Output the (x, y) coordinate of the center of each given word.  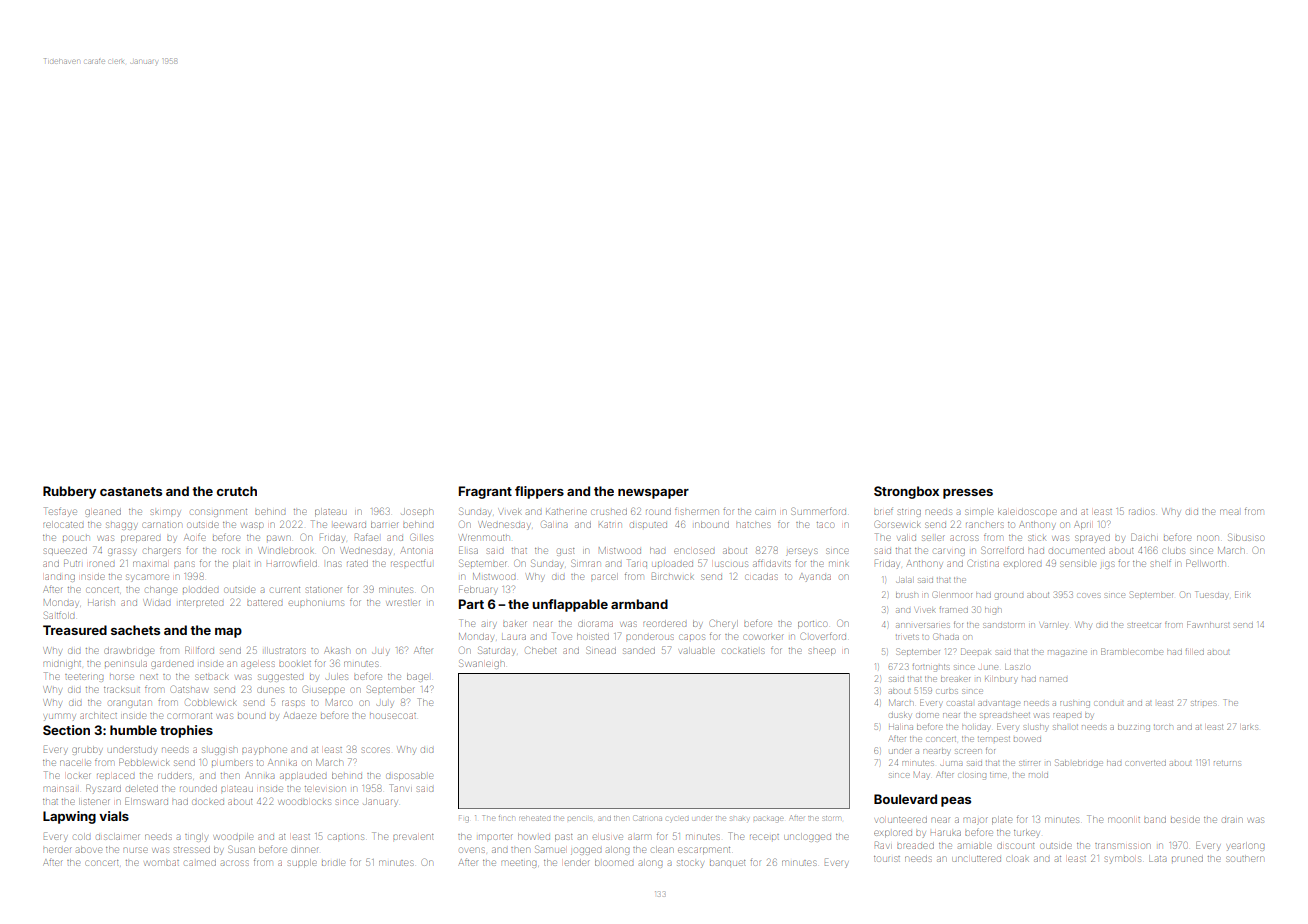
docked (208, 802)
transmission (1123, 846)
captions (346, 837)
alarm (639, 837)
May (921, 775)
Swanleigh (482, 664)
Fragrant (485, 492)
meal (1229, 512)
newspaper (653, 494)
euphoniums (316, 603)
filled (1195, 651)
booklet (295, 664)
